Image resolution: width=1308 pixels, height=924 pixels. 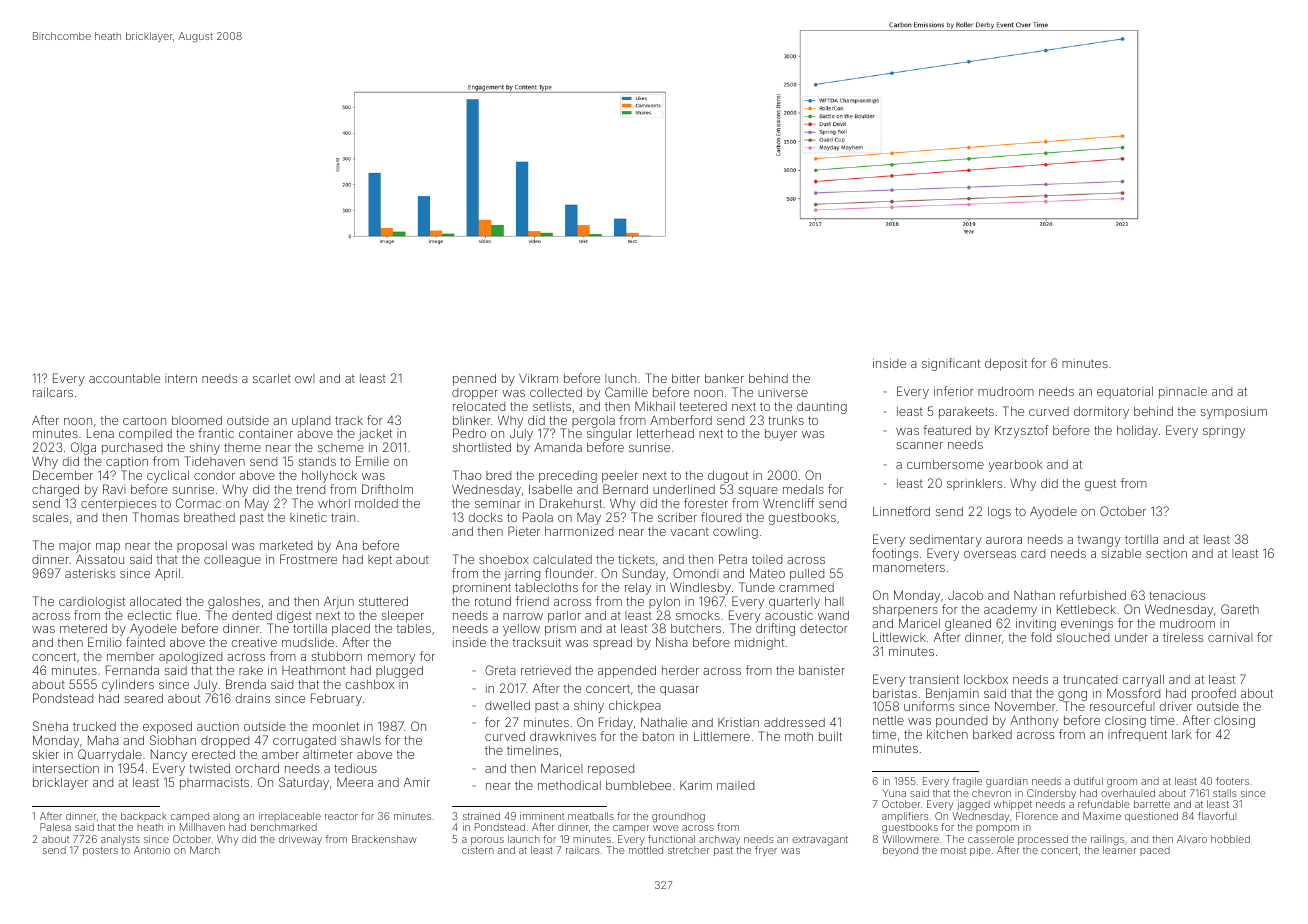 I want to click on carnival, so click(x=1230, y=637).
